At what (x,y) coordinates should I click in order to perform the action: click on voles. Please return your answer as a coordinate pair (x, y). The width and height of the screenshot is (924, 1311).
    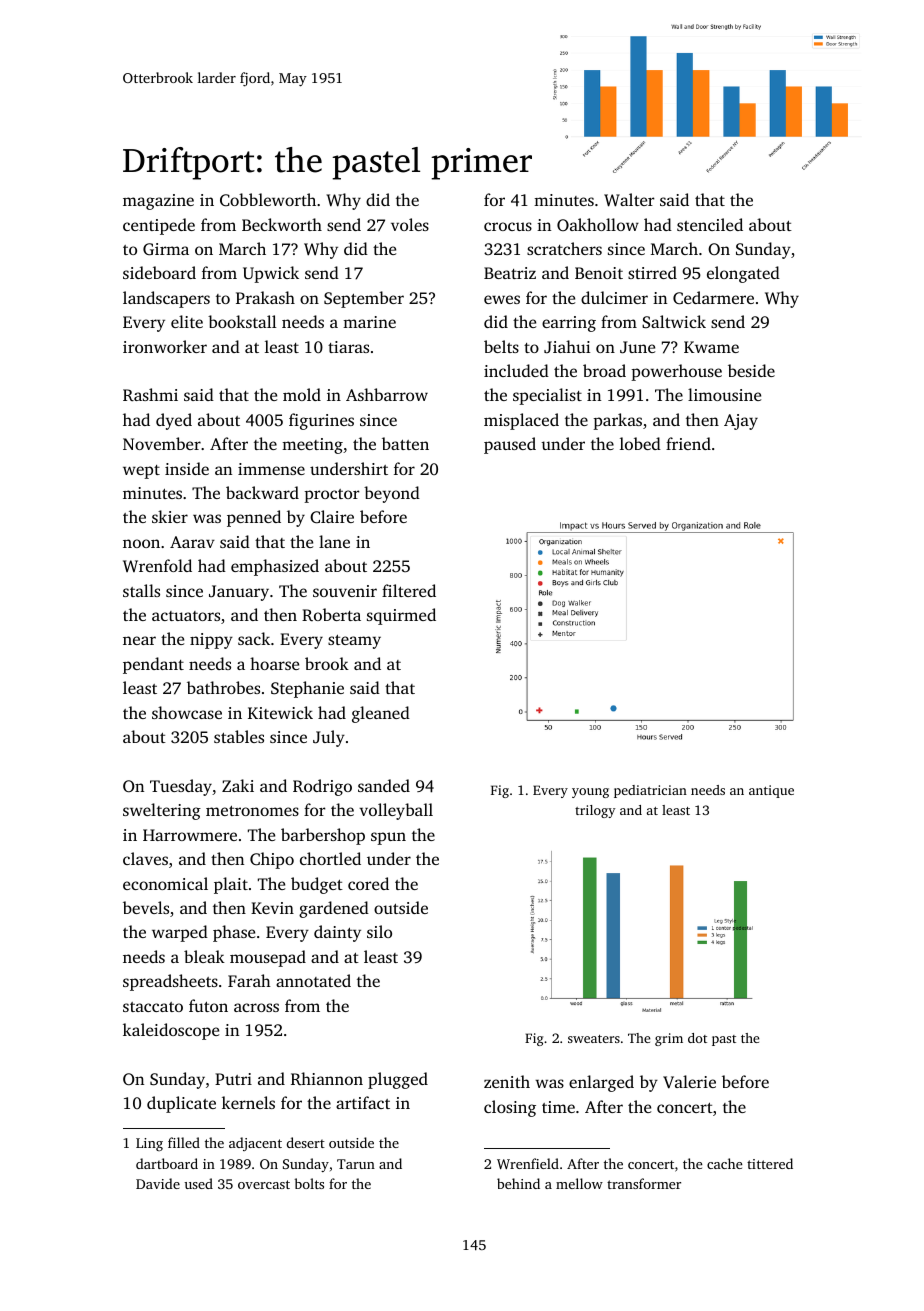
    Looking at the image, I should click on (410, 224).
